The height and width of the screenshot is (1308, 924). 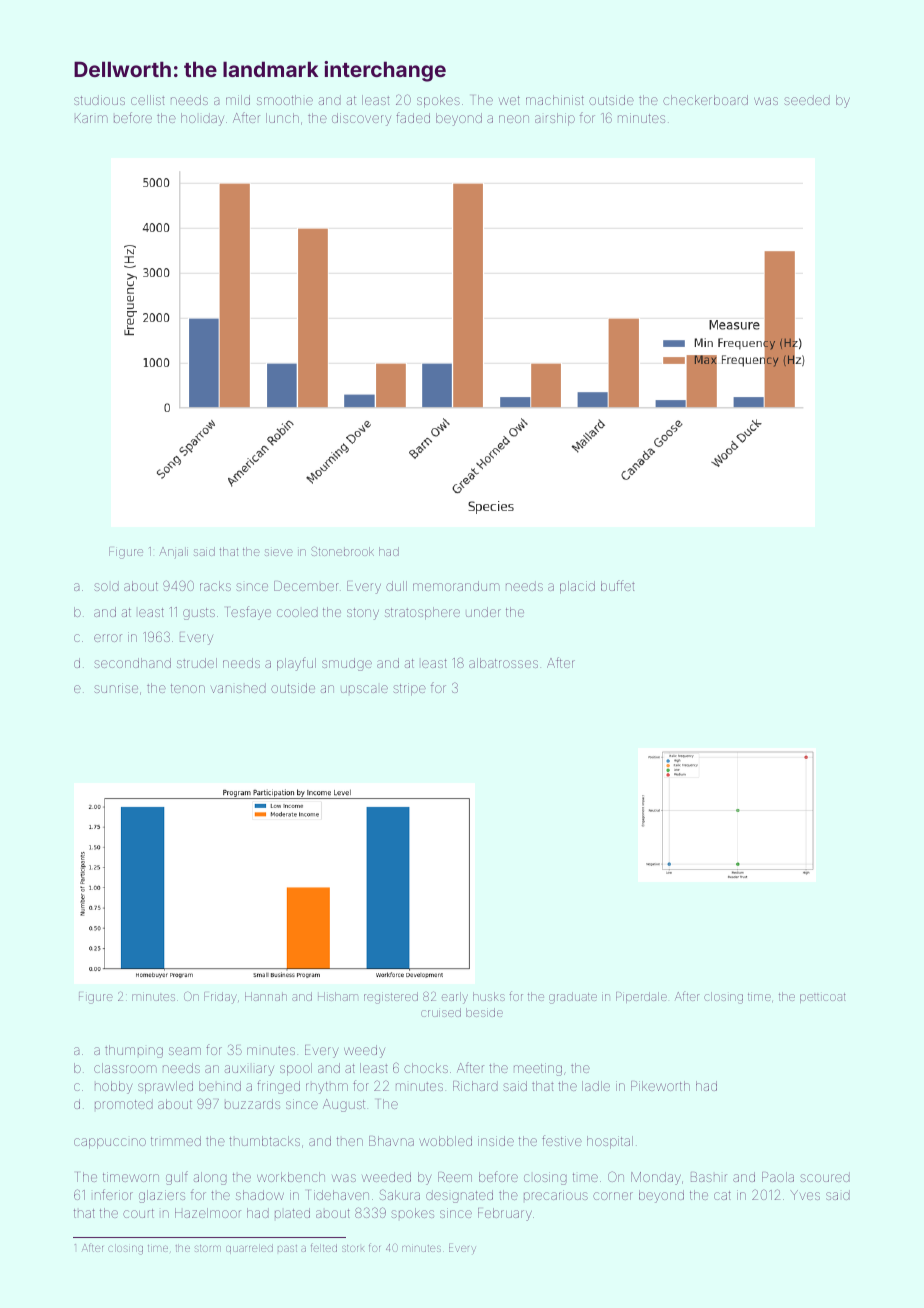 I want to click on seeded, so click(x=807, y=100).
